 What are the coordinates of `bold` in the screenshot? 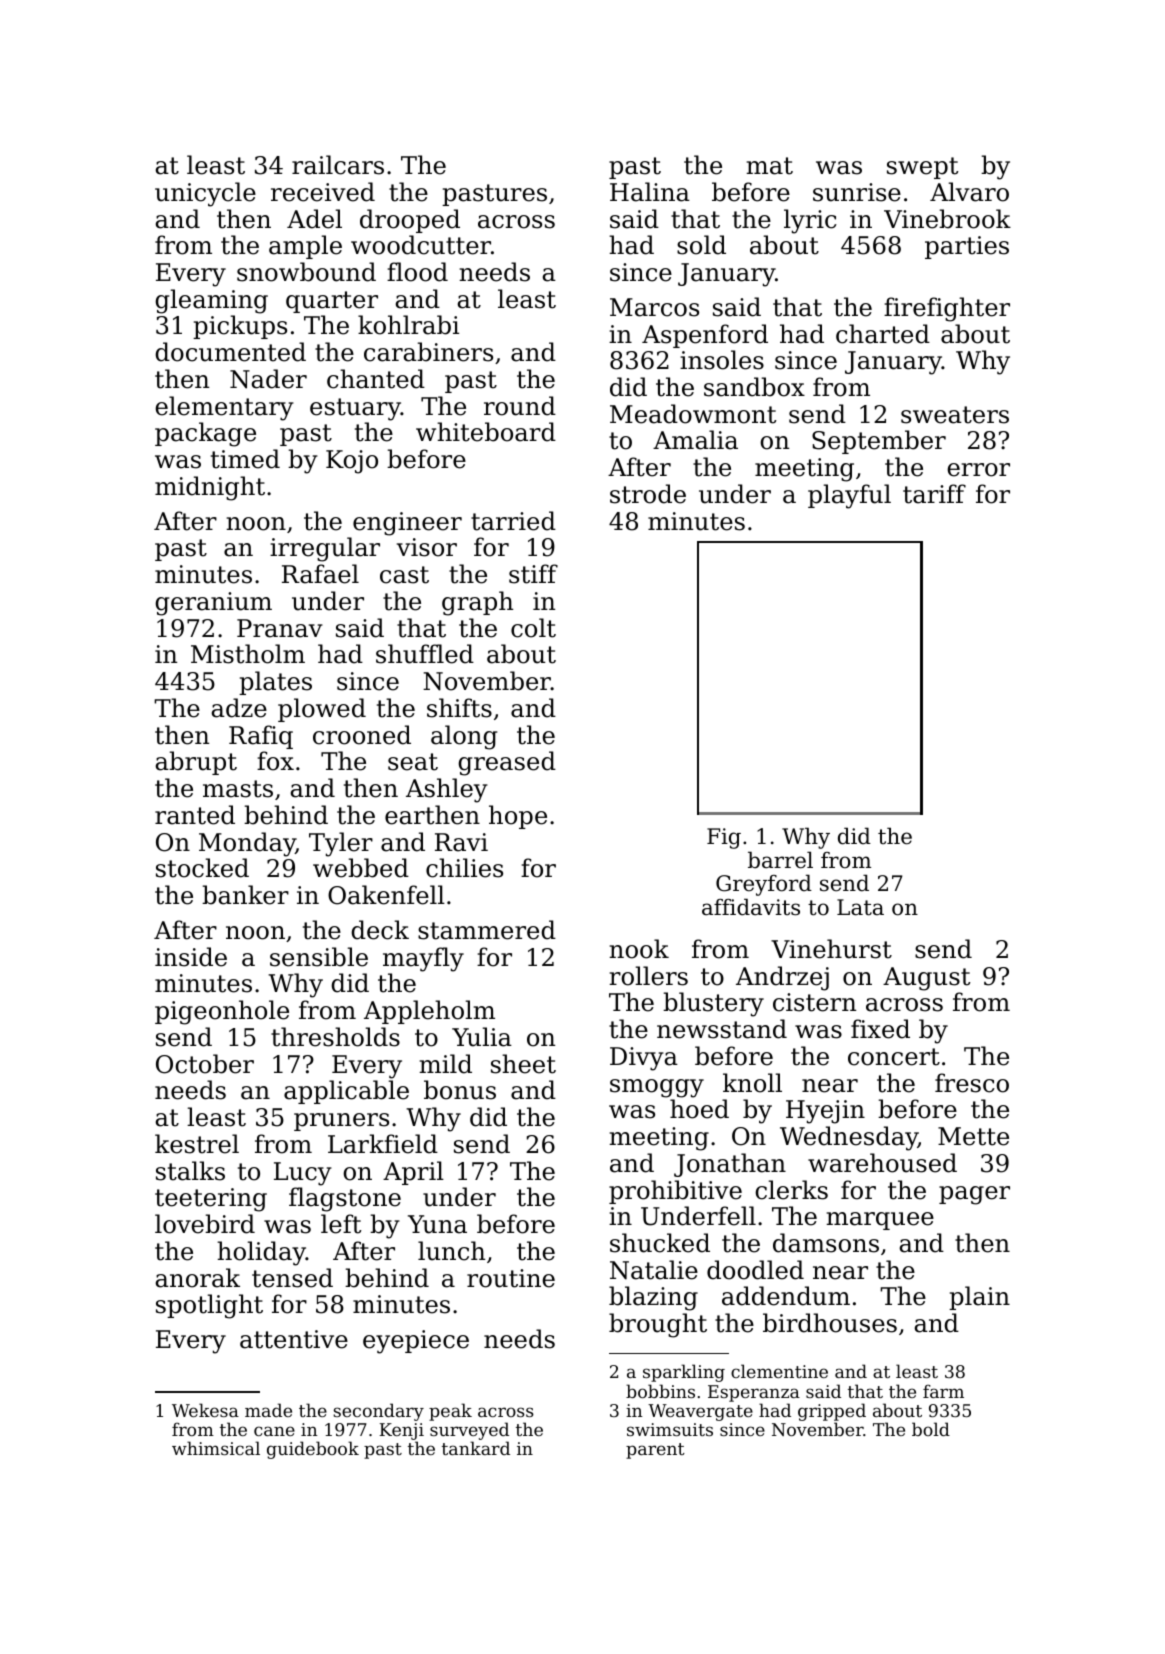 It's located at (931, 1429).
